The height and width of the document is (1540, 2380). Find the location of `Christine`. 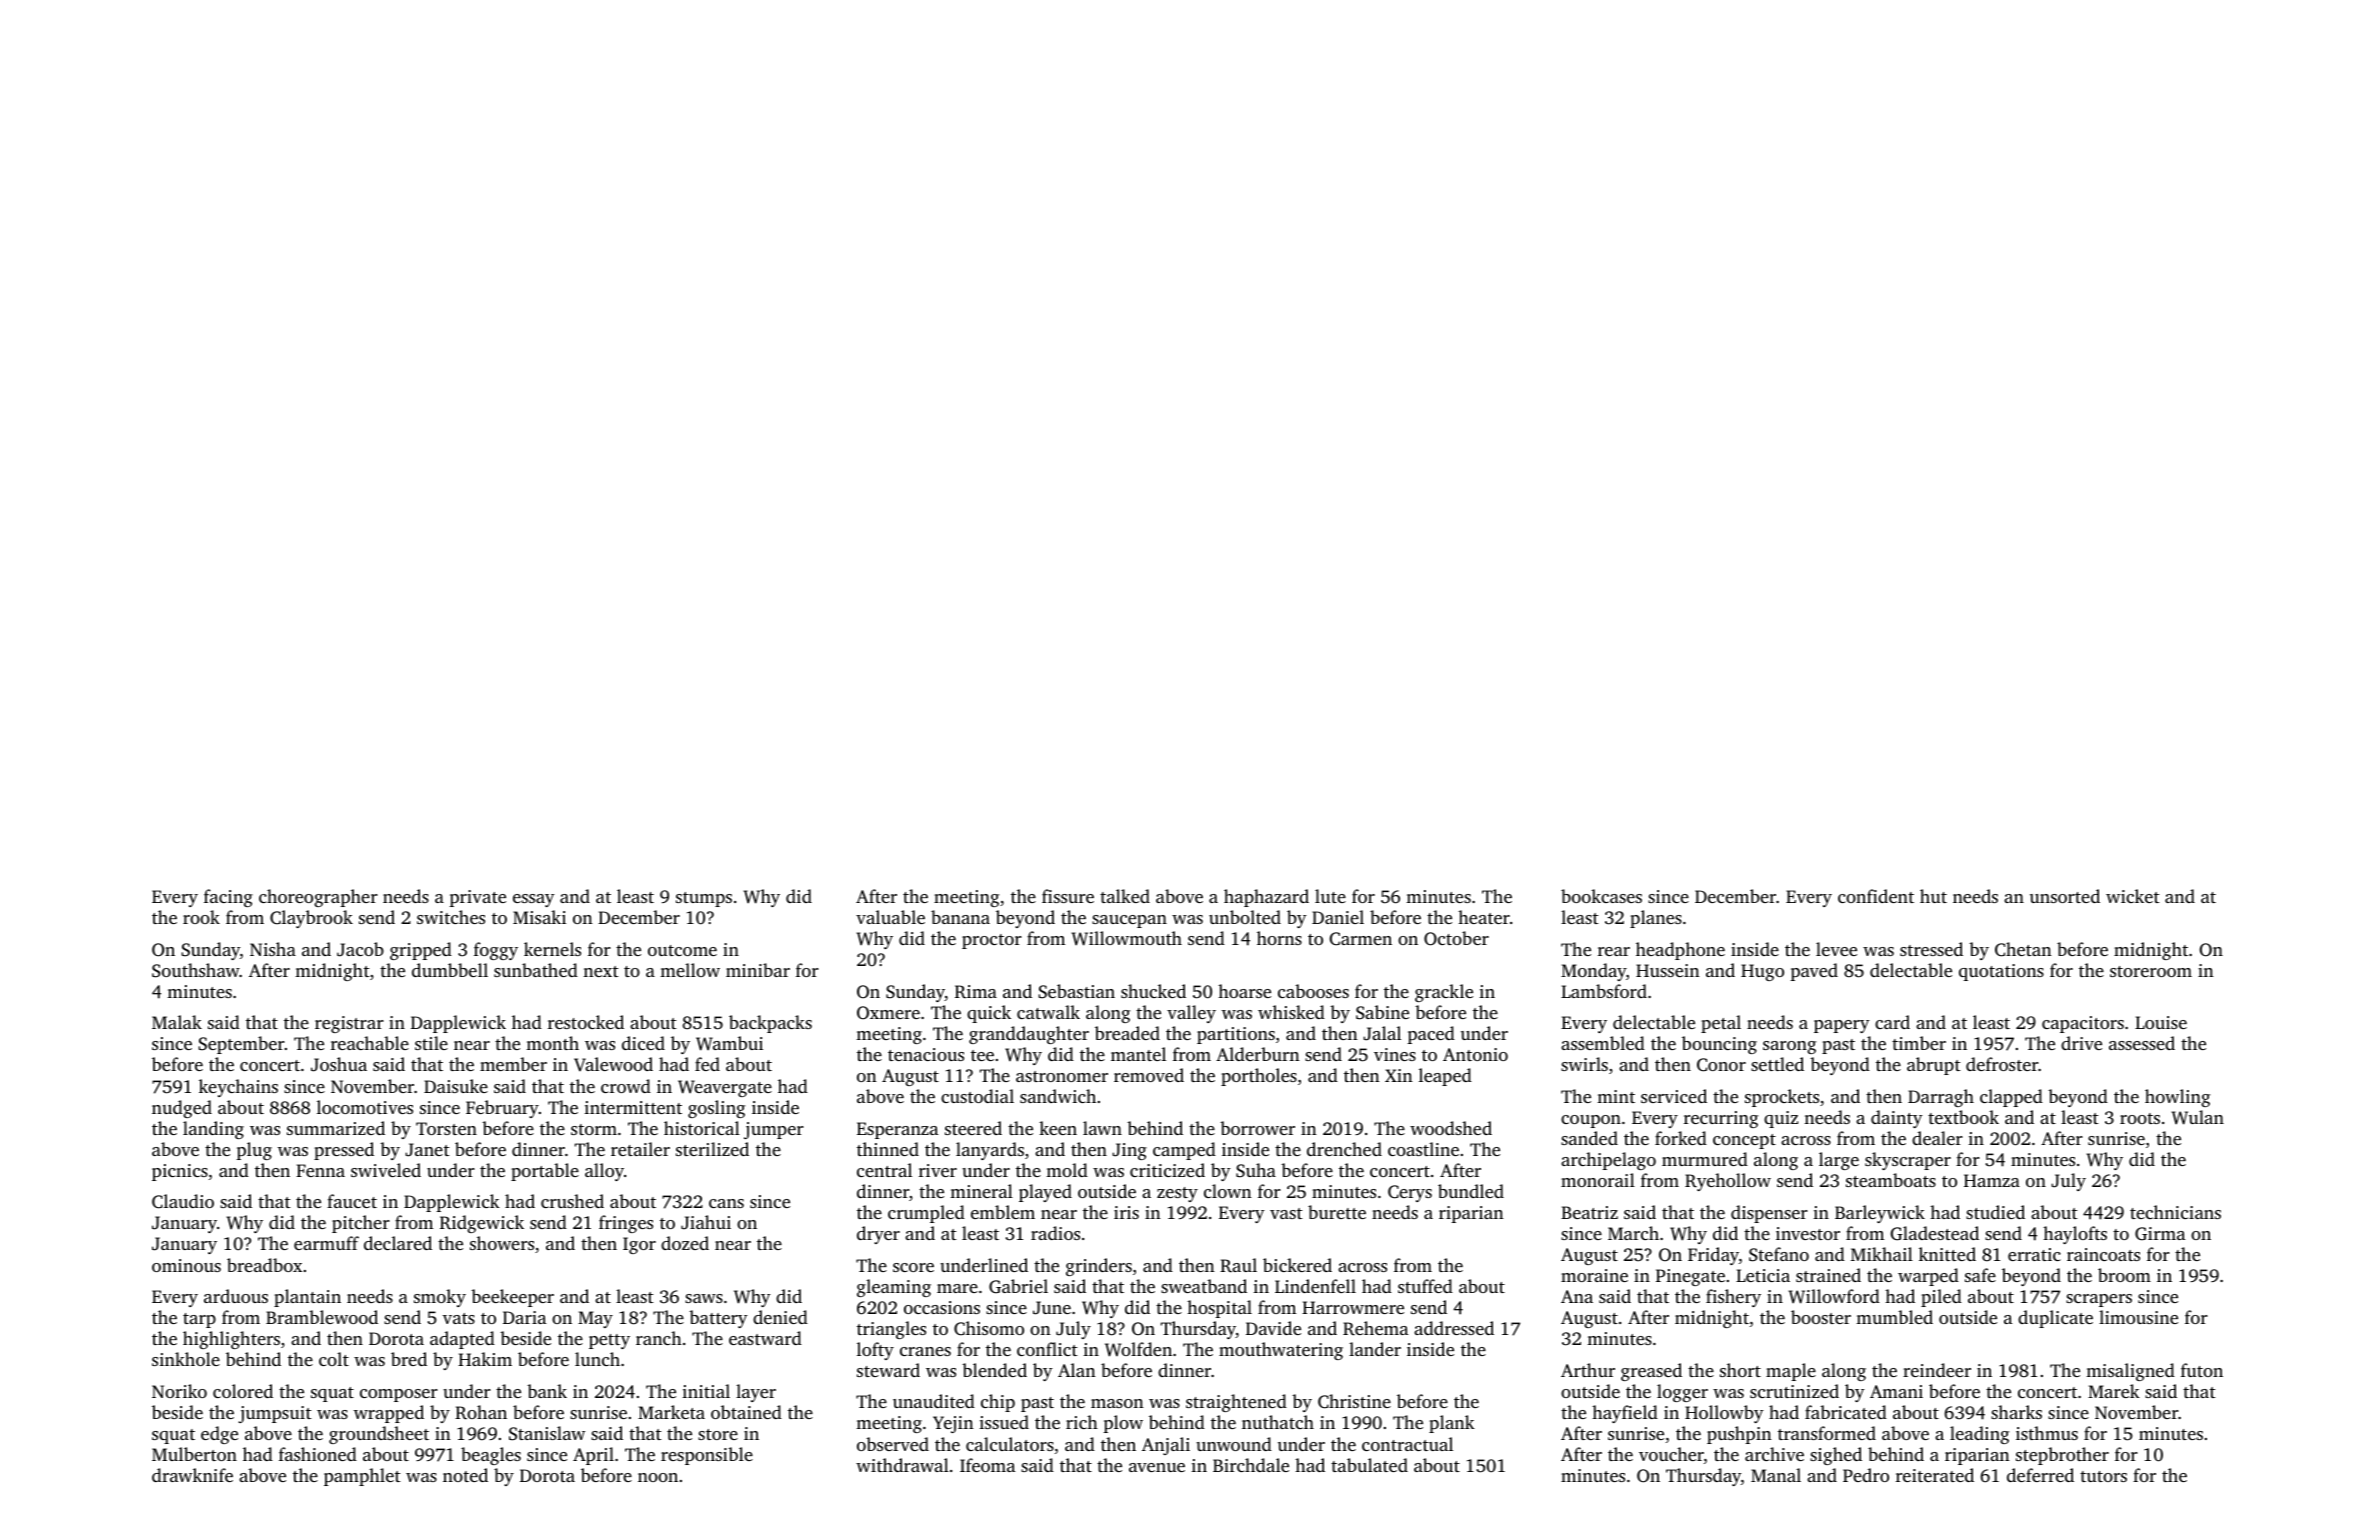

Christine is located at coordinates (1354, 1401).
